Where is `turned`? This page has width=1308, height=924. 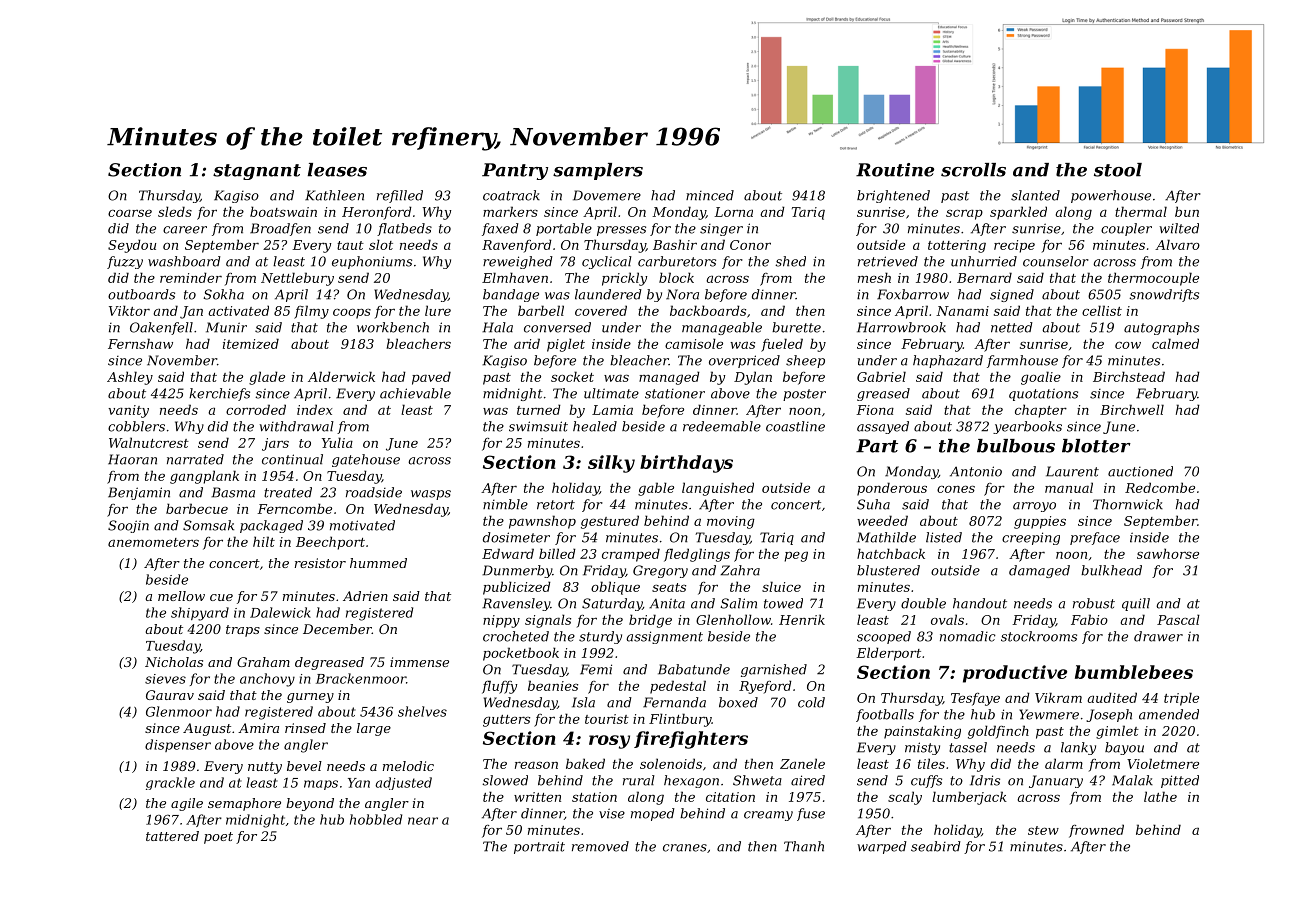
turned is located at coordinates (539, 409).
